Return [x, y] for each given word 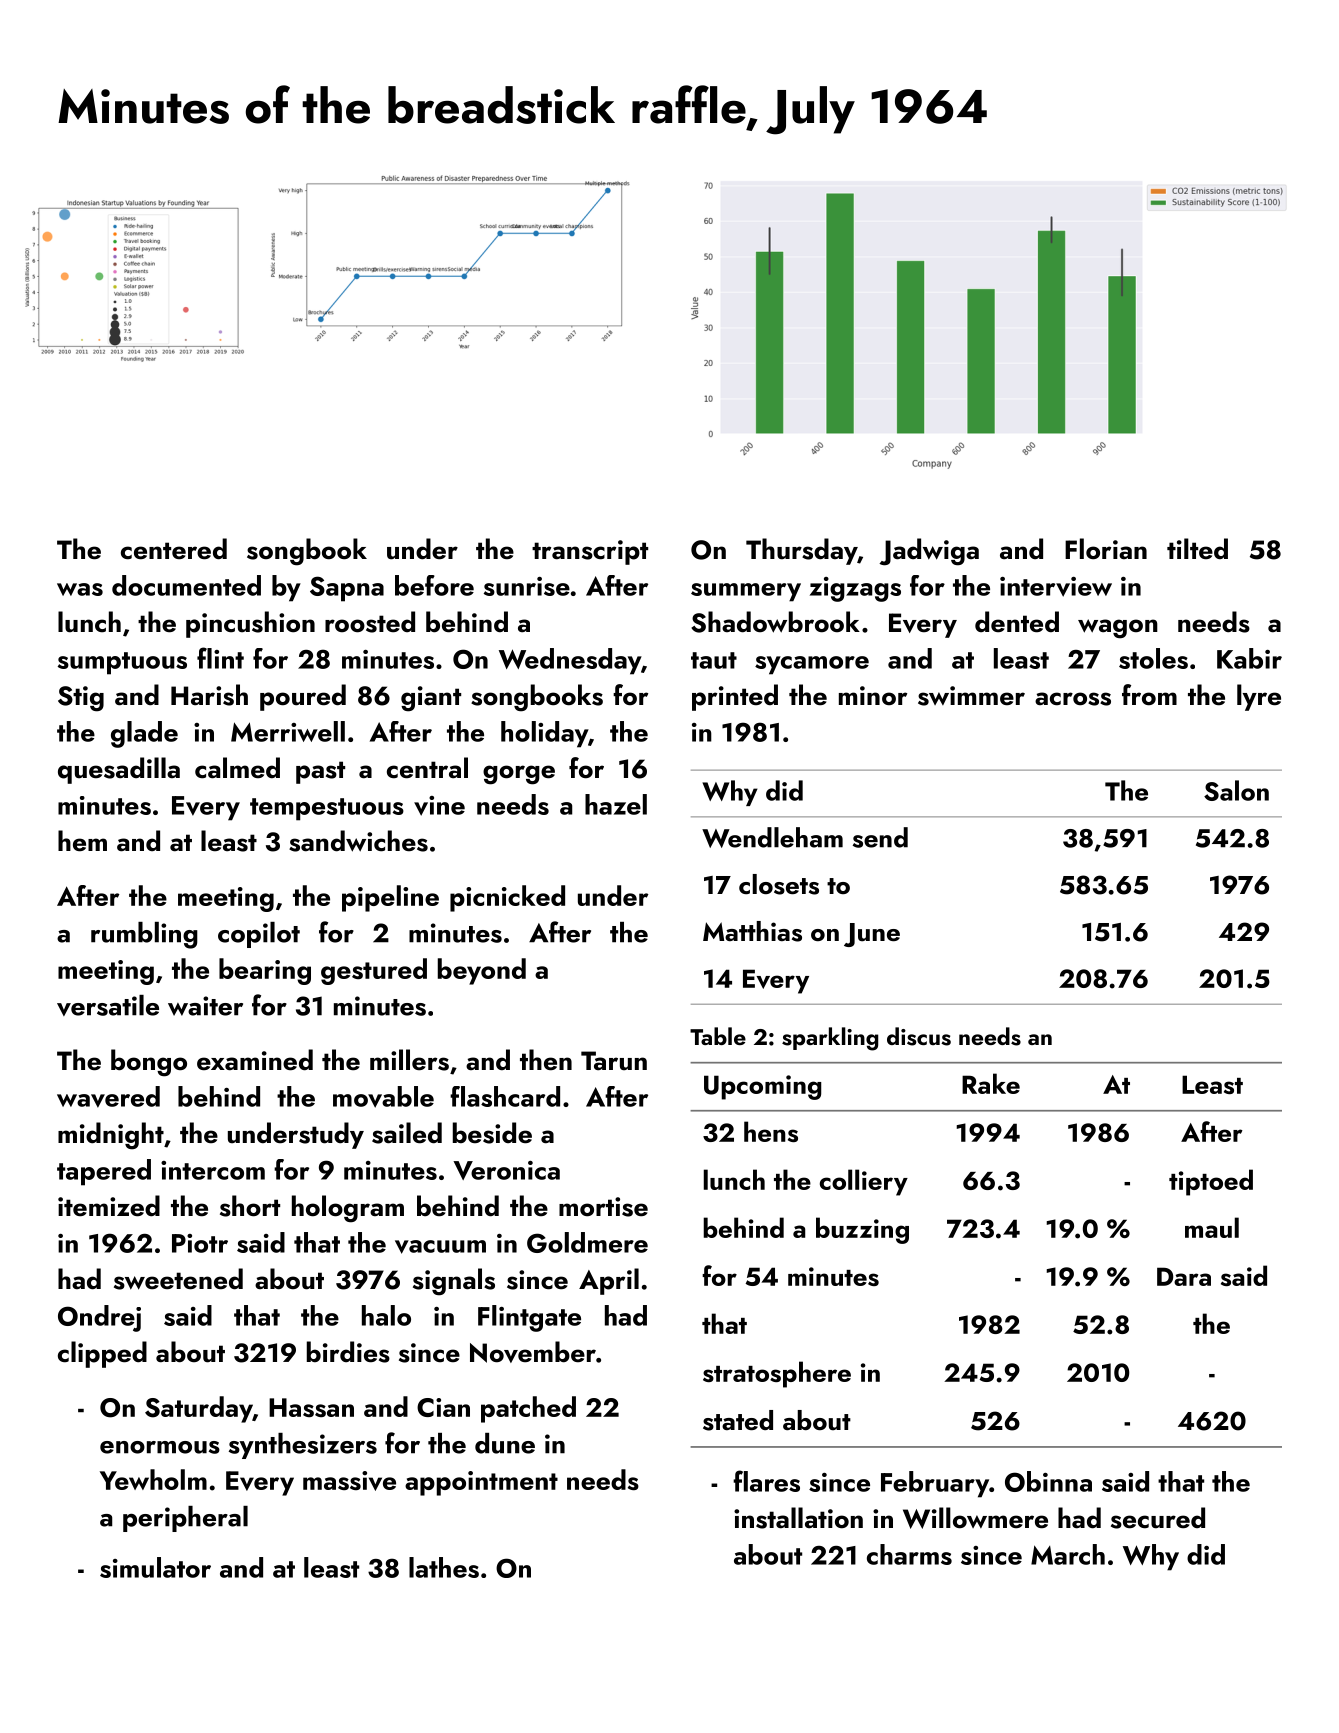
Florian [1106, 549]
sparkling [830, 1039]
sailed [407, 1133]
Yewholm [153, 1479]
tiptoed [1211, 1182]
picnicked [507, 898]
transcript [590, 552]
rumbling [144, 935]
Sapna [347, 589]
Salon [1236, 790]
